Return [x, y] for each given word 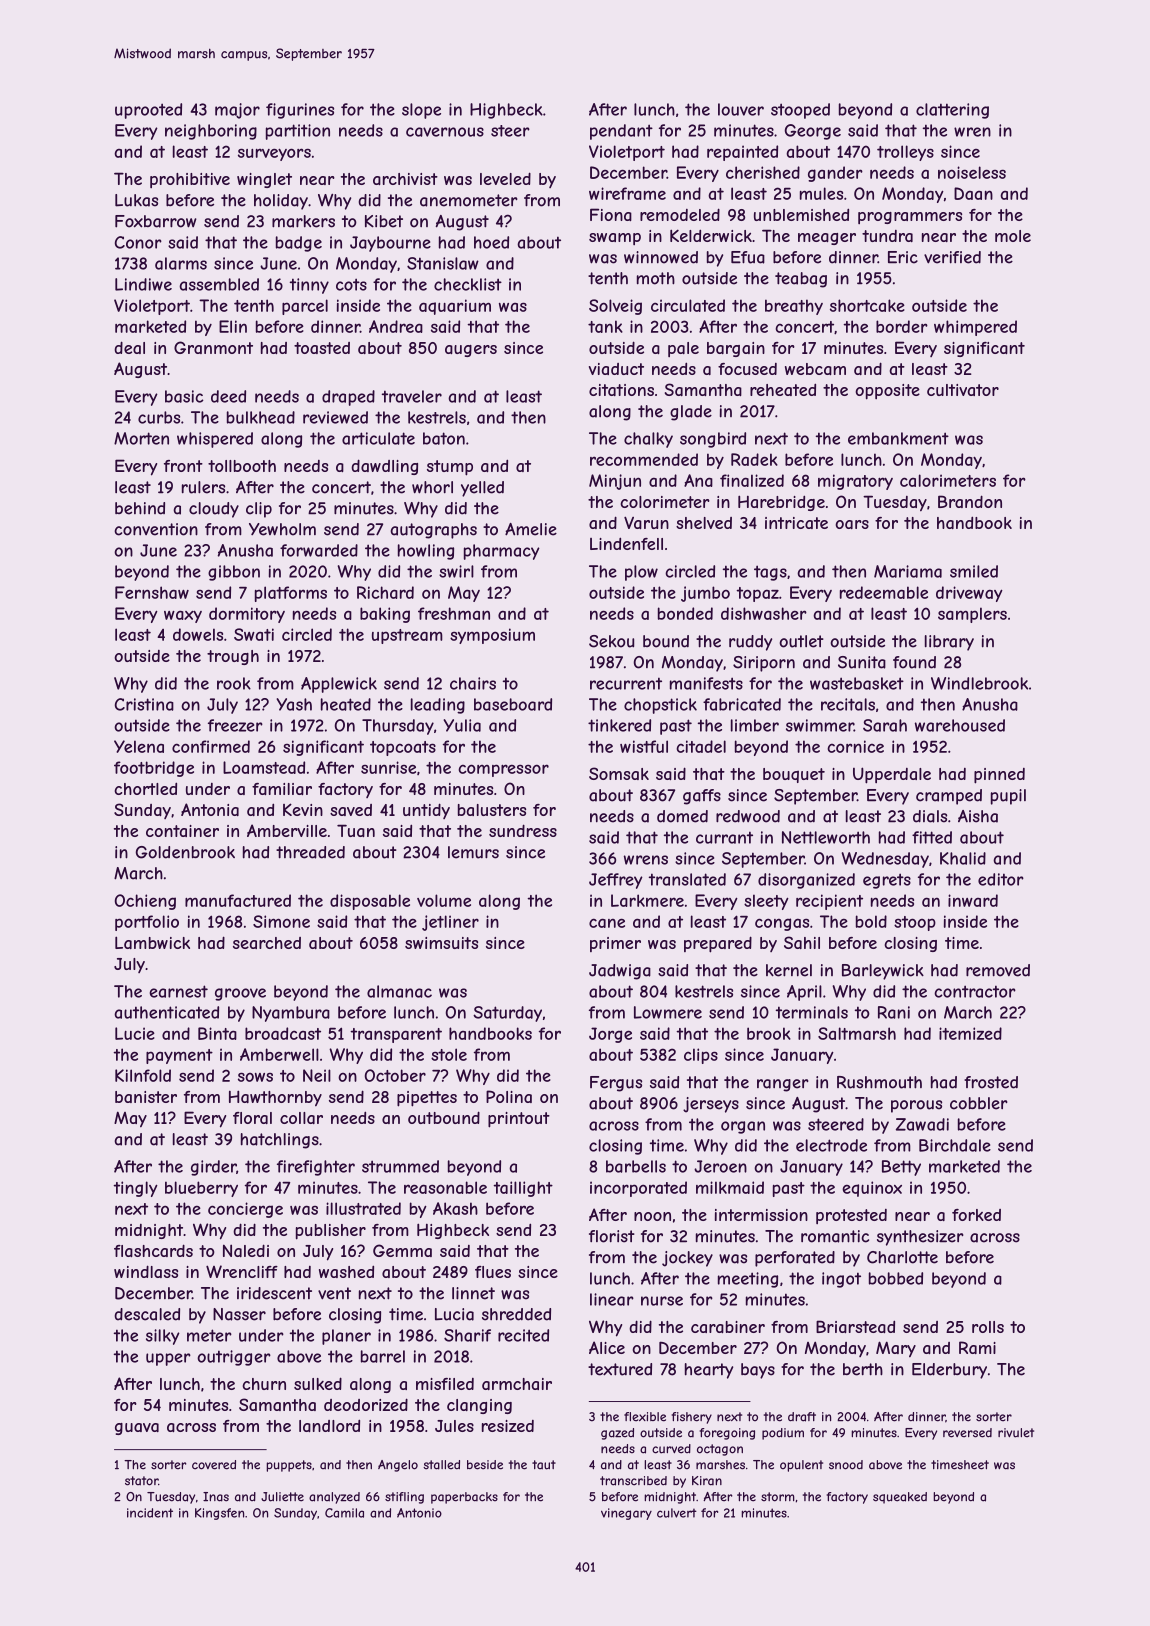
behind [140, 508]
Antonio [419, 1513]
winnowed [661, 257]
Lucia [454, 1314]
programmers [910, 218]
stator [141, 1481]
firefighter [316, 1168]
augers [471, 351]
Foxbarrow [156, 221]
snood [846, 1465]
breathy [794, 307]
